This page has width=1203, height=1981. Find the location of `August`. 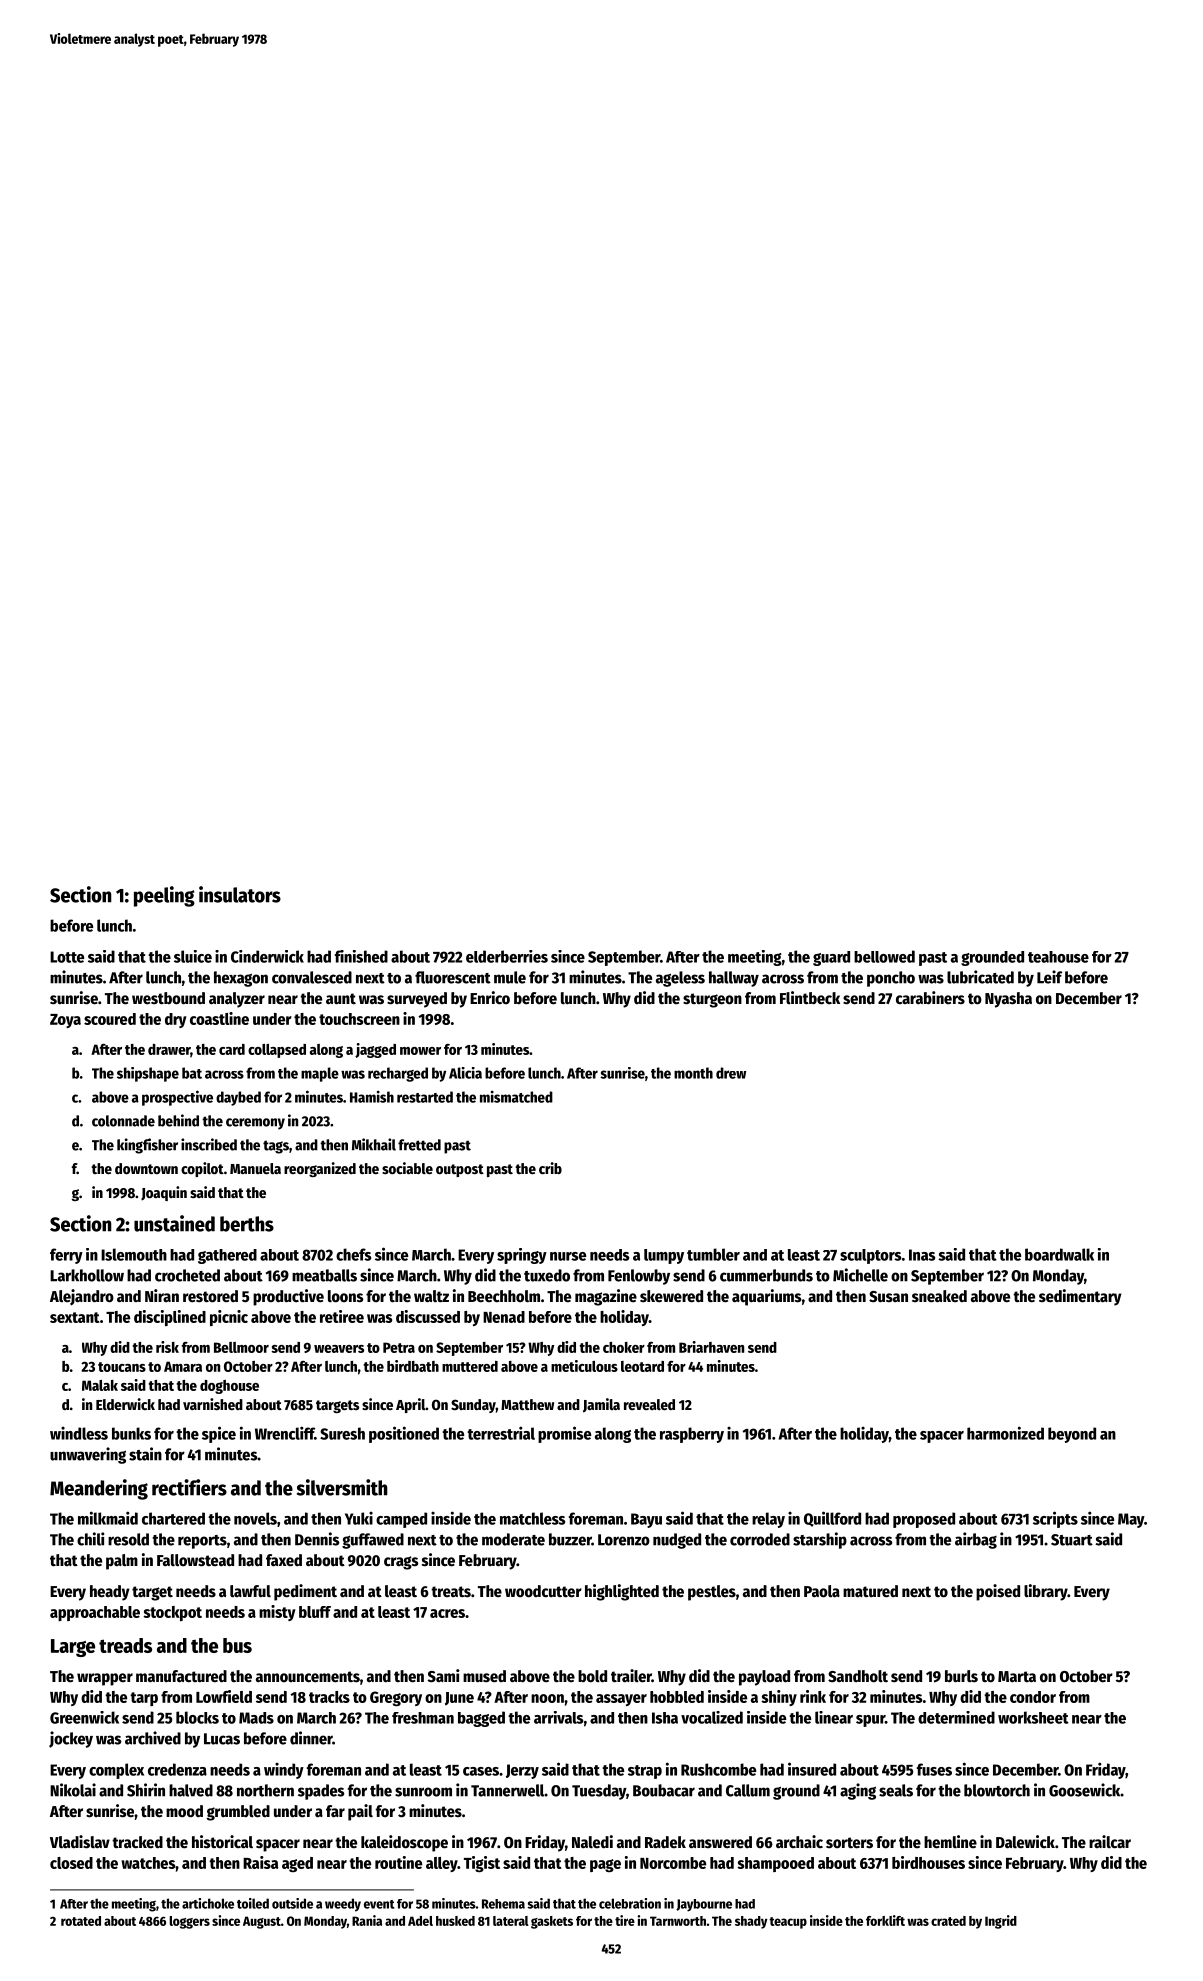

August is located at coordinates (262, 1922).
